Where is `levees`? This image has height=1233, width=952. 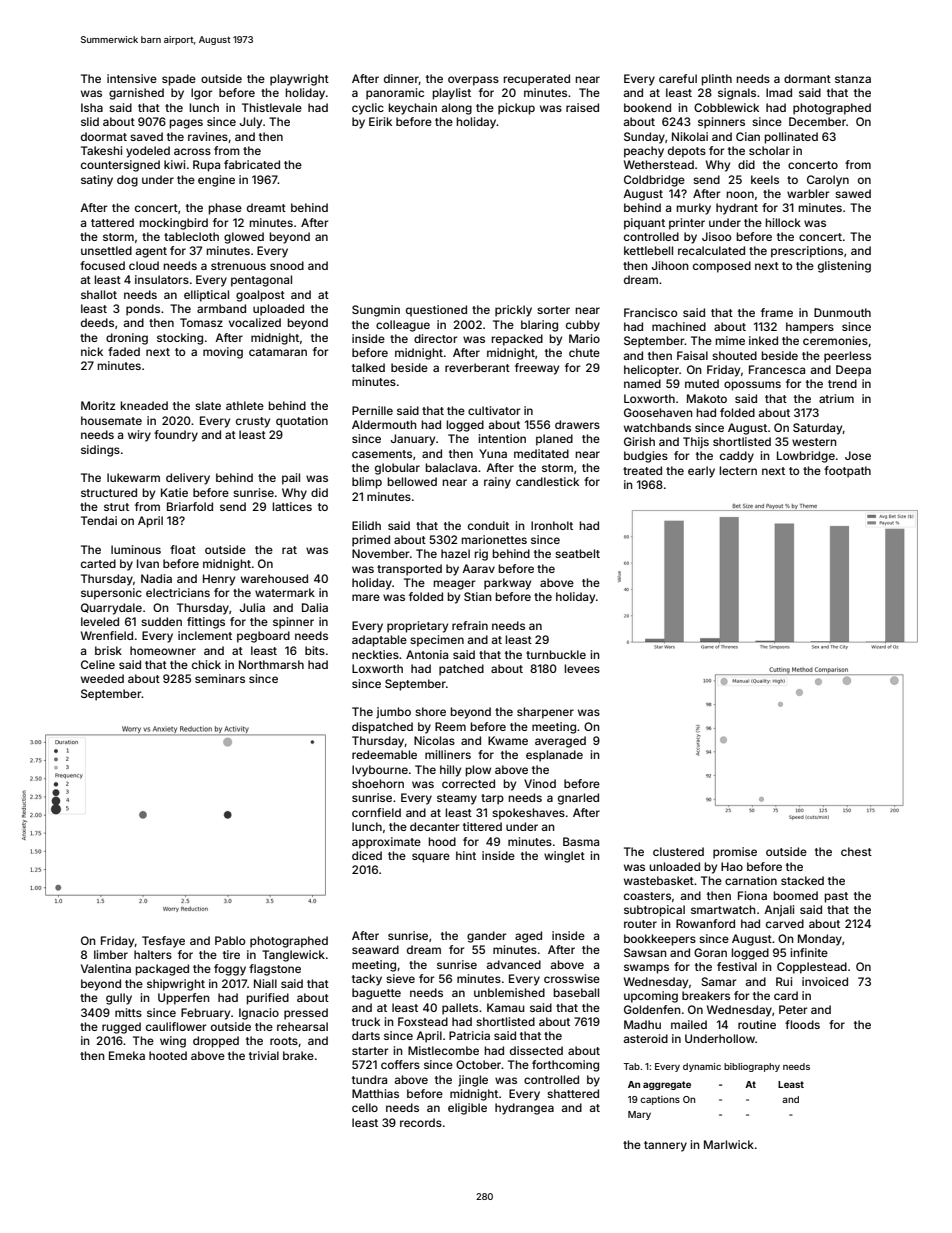 levees is located at coordinates (582, 668).
